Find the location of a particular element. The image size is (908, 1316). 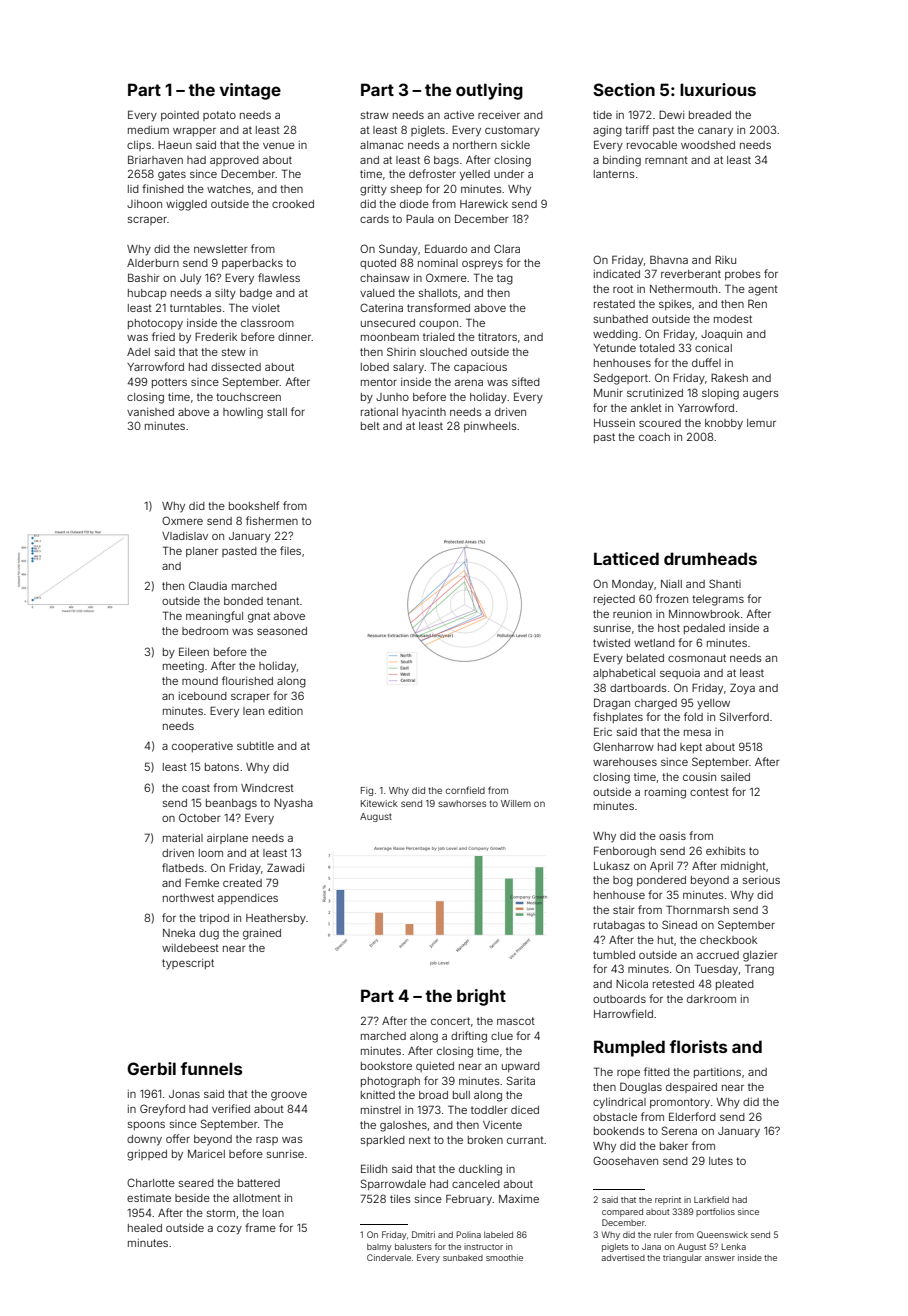

outlying is located at coordinates (489, 91).
